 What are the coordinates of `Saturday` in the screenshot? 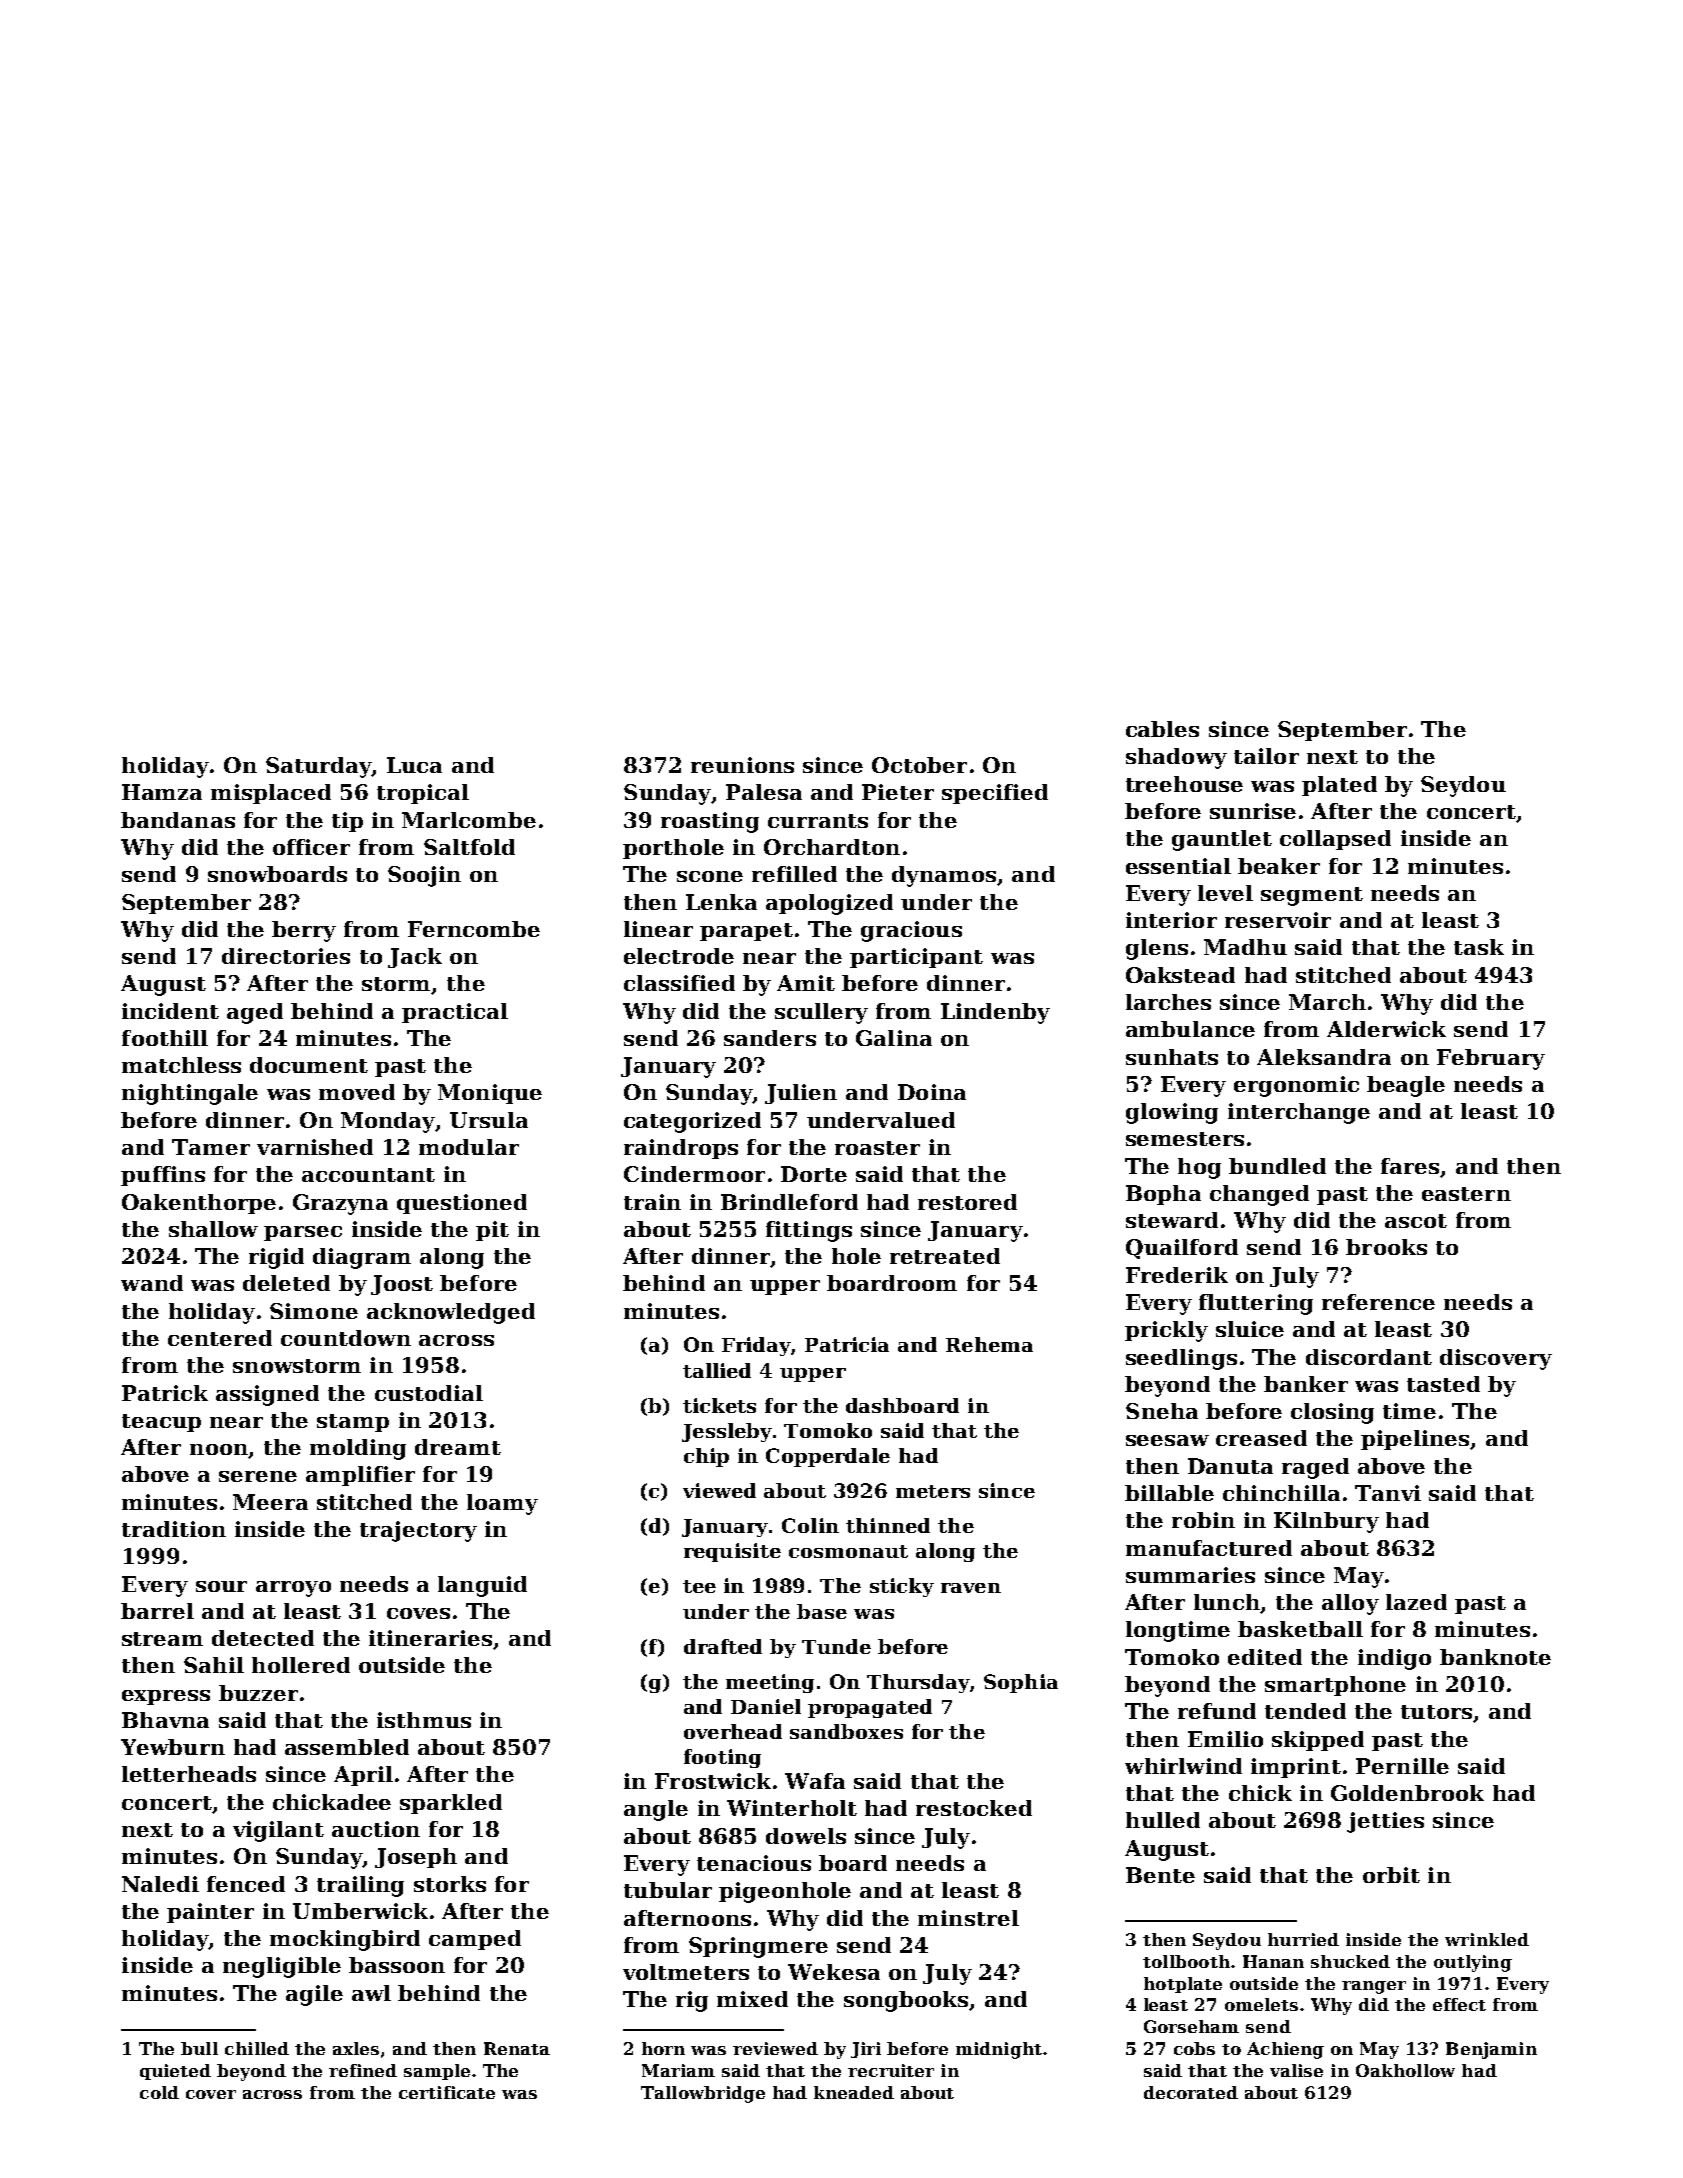 It's located at (319, 767).
